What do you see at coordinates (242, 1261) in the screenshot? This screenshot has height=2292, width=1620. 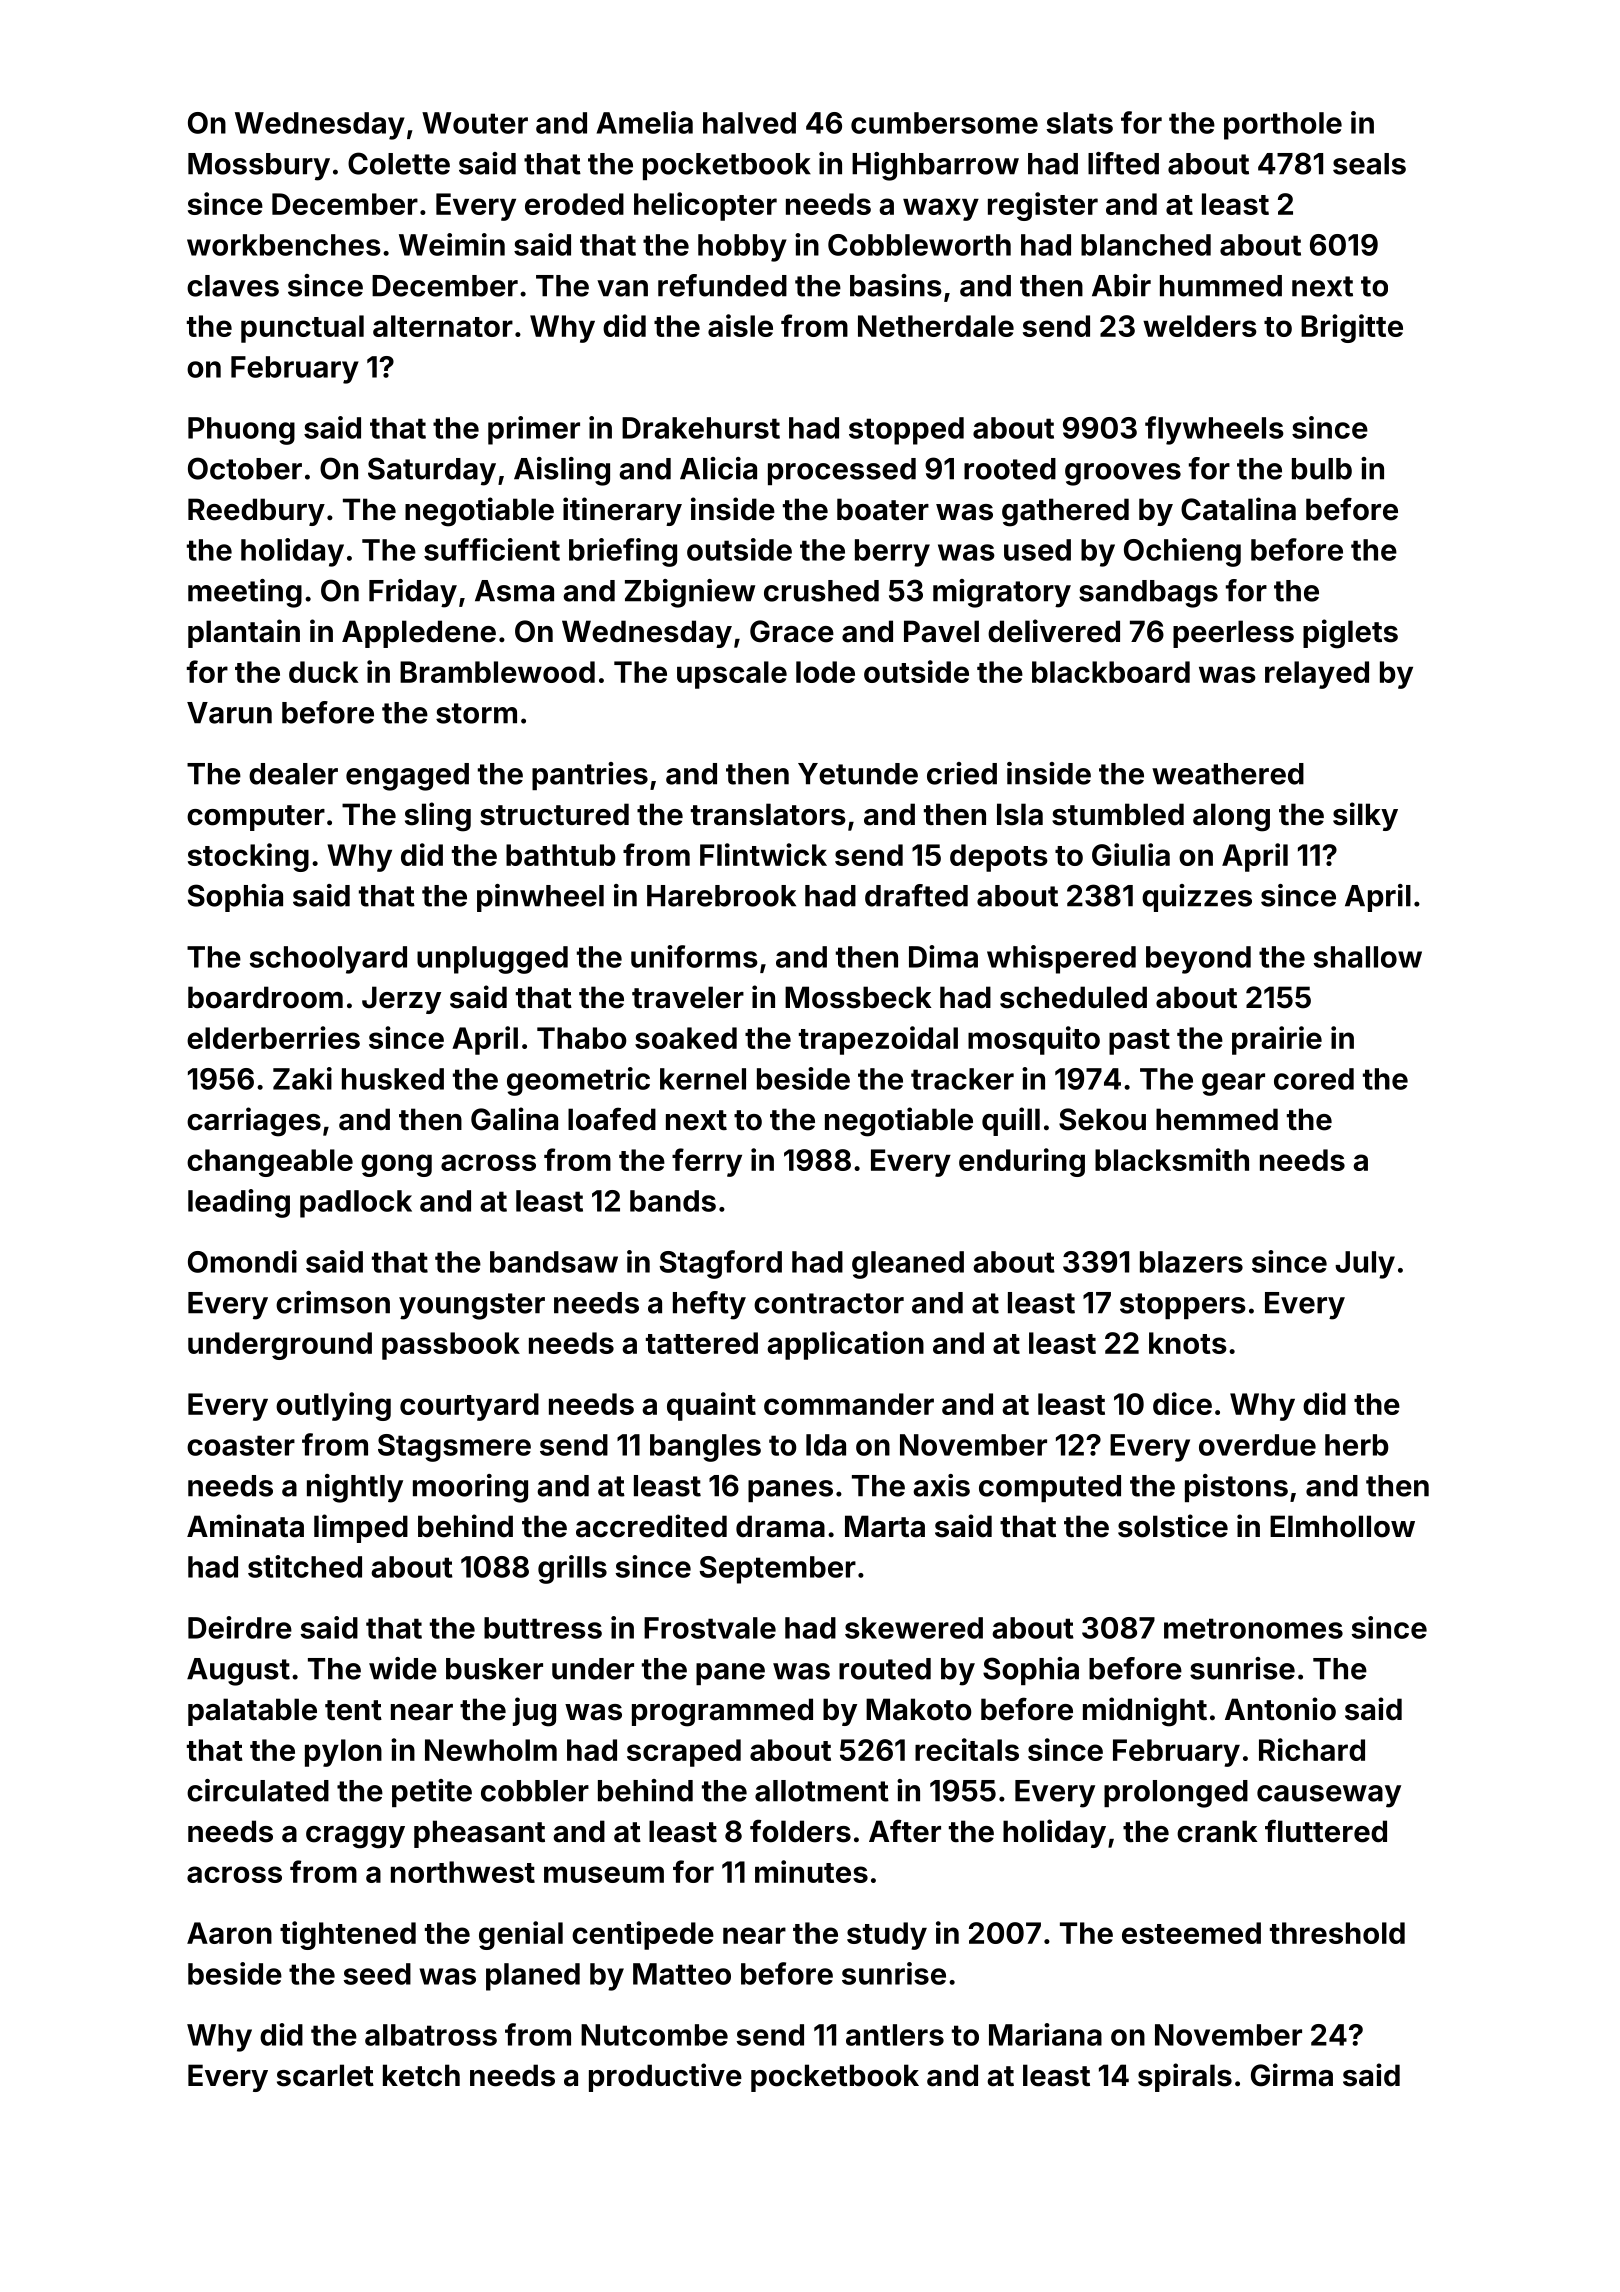 I see `Omondi` at bounding box center [242, 1261].
